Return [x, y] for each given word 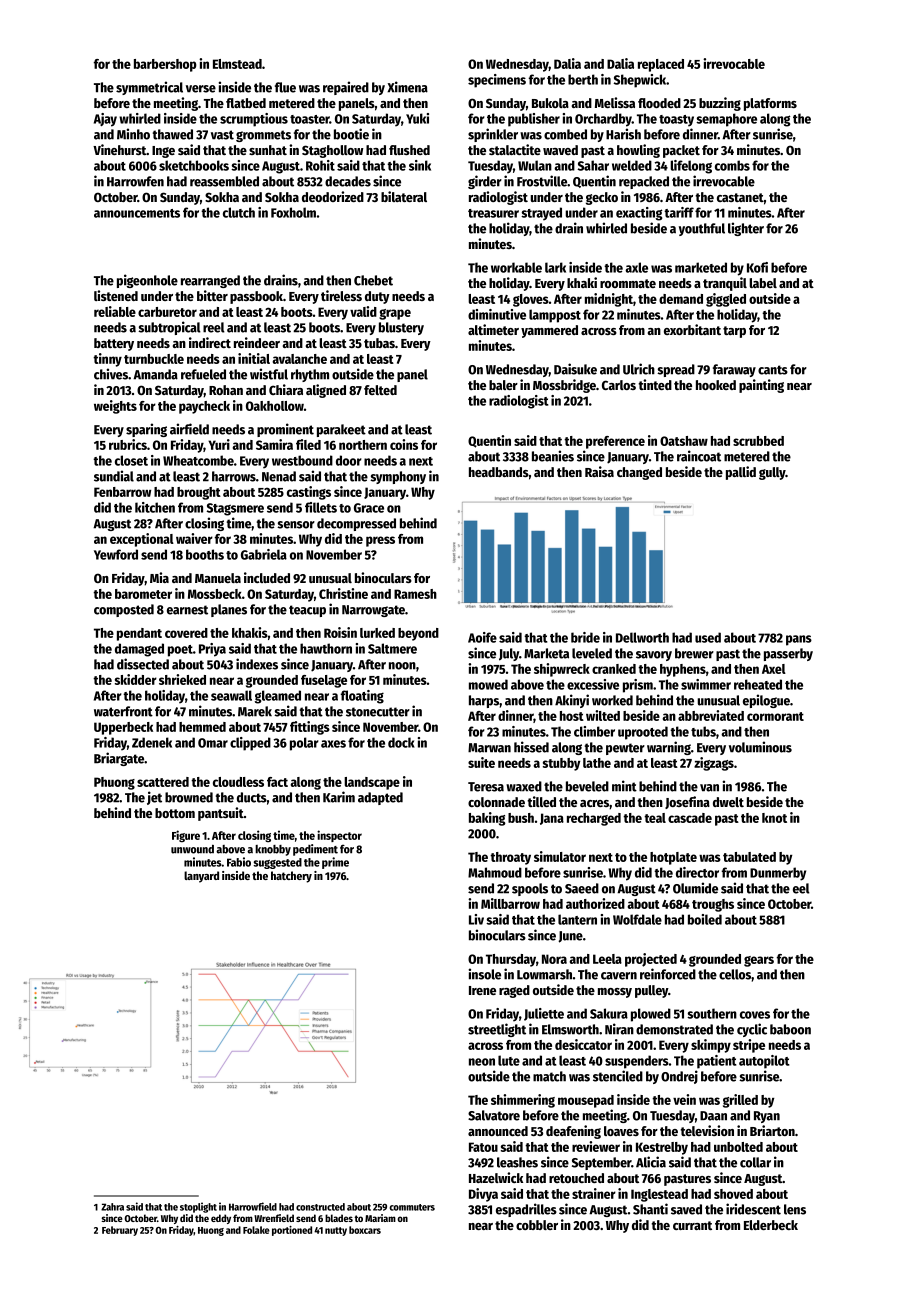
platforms [770, 104]
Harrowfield [253, 1206]
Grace [369, 508]
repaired [346, 88]
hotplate [673, 858]
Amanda [155, 374]
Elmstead [237, 64]
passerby [788, 654]
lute [509, 1060]
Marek [255, 711]
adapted [380, 798]
